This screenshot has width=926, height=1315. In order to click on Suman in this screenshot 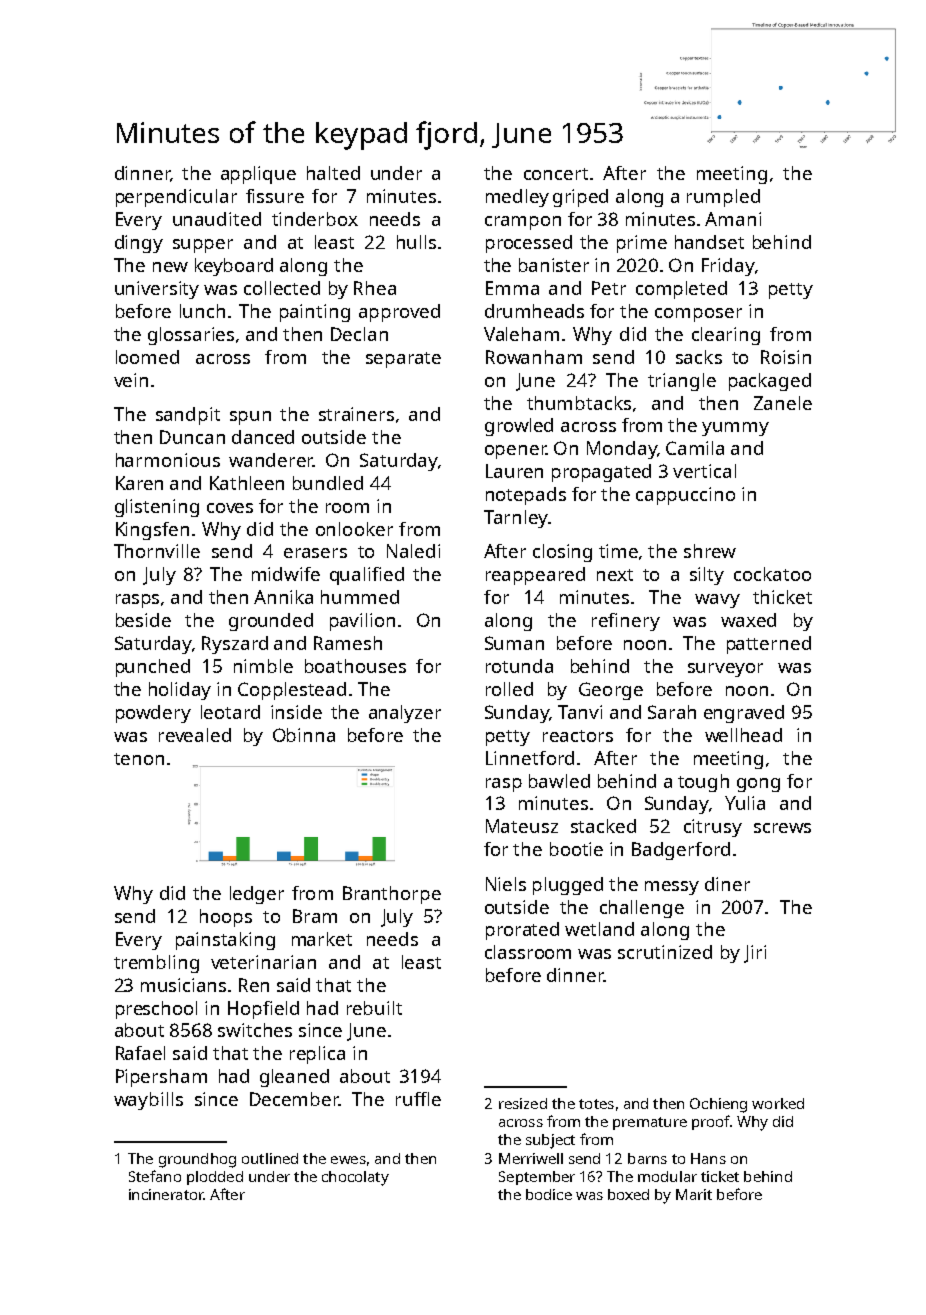, I will do `click(514, 643)`.
